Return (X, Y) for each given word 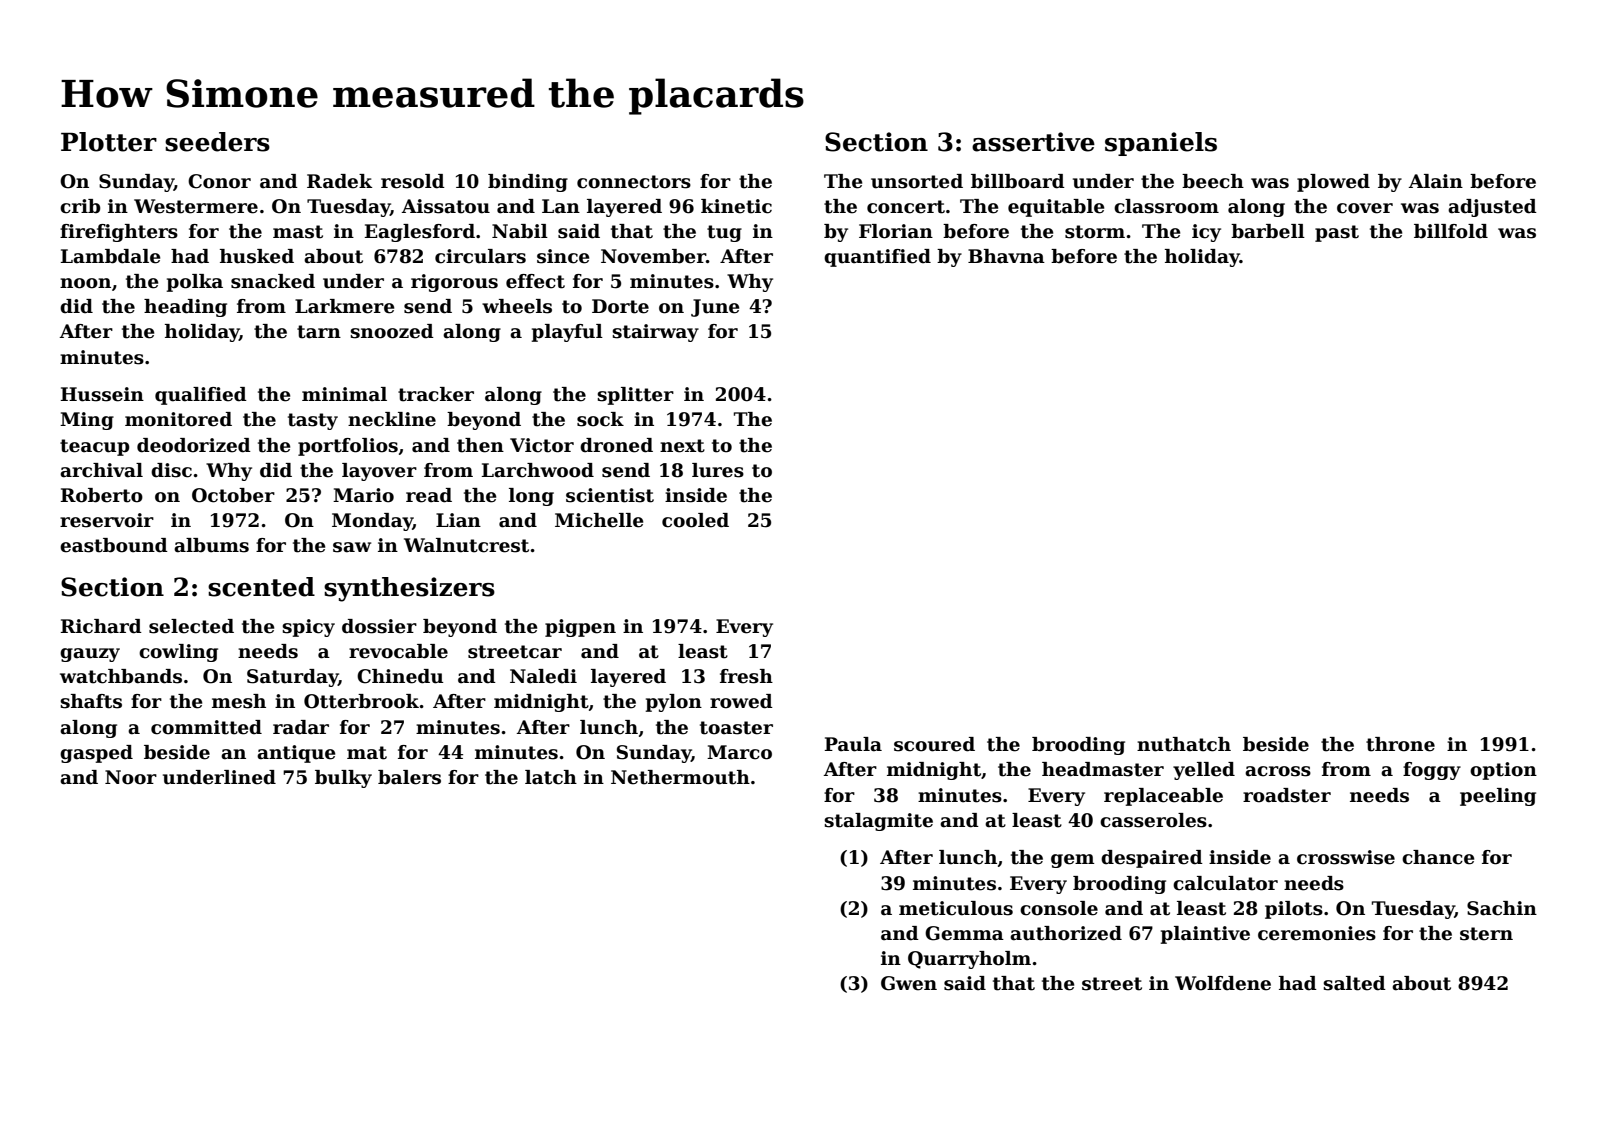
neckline (392, 419)
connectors (634, 182)
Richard (101, 626)
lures (718, 470)
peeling (1498, 797)
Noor (131, 777)
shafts (91, 701)
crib (80, 206)
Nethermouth (680, 777)
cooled (695, 520)
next (682, 446)
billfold (1451, 231)
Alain (1436, 181)
